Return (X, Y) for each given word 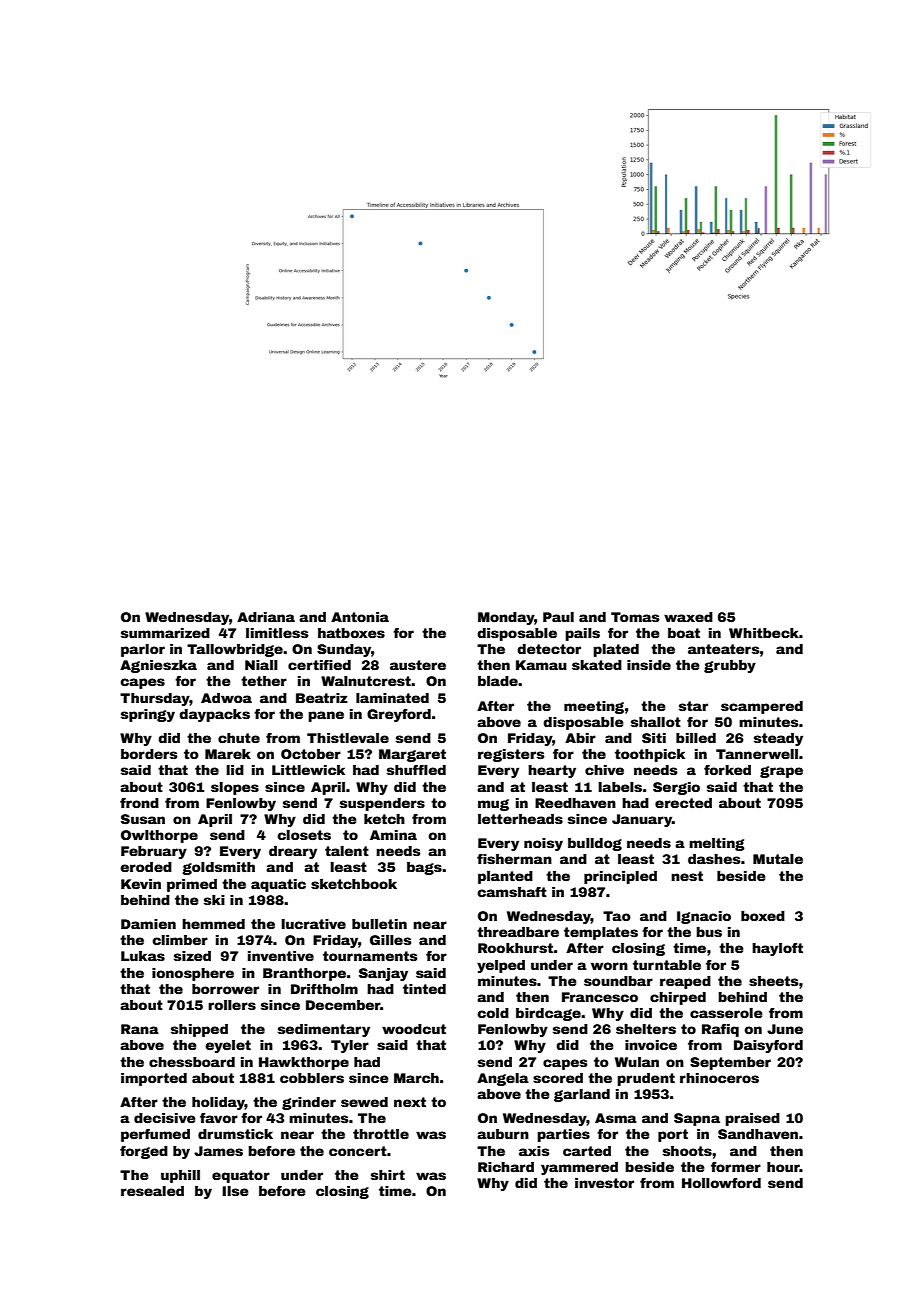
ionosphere (193, 974)
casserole (726, 1013)
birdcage (548, 1014)
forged (144, 1152)
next (410, 1102)
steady (778, 739)
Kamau (541, 665)
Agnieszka (158, 666)
